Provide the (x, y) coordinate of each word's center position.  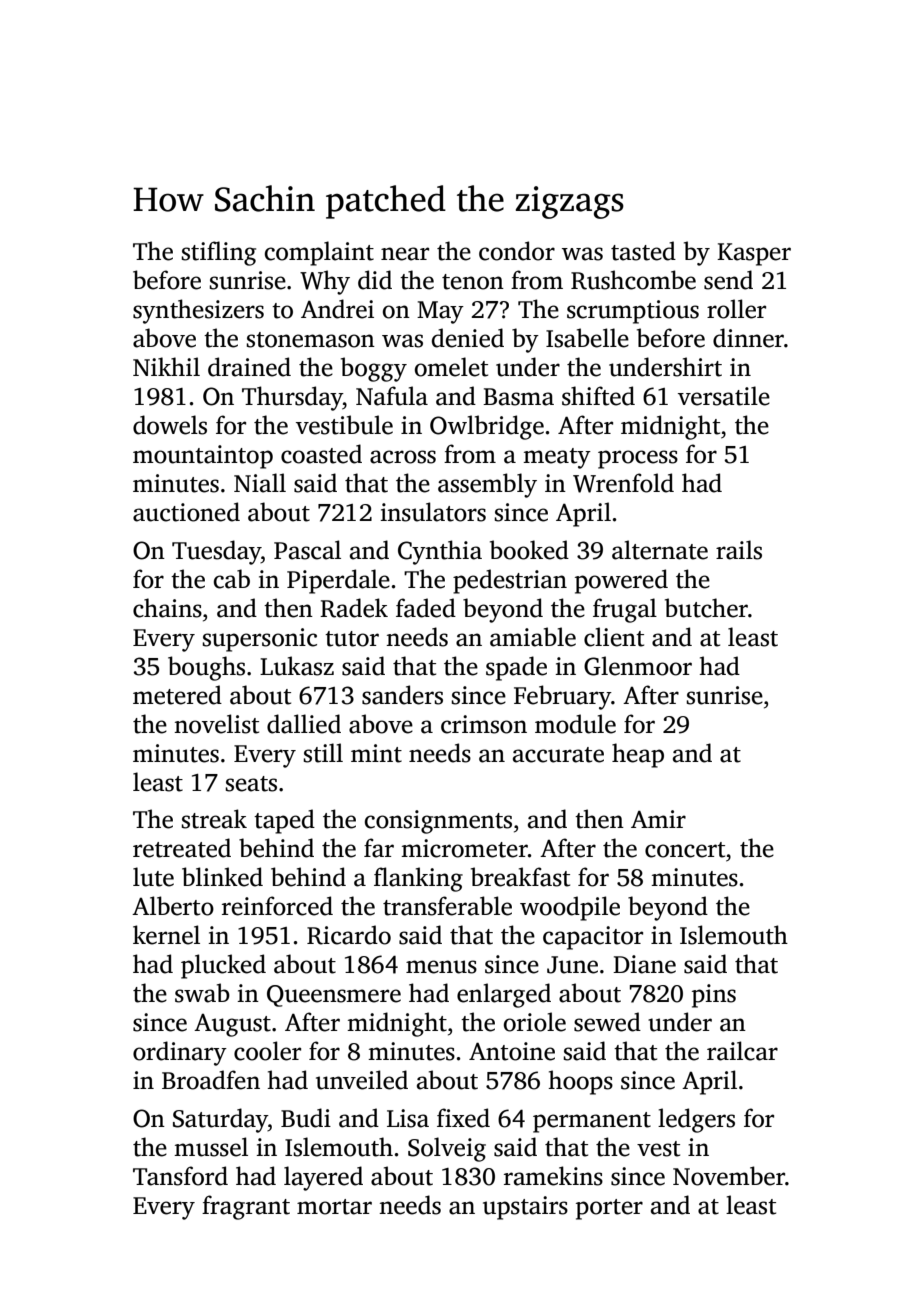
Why (325, 282)
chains (167, 608)
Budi (306, 1118)
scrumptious (633, 312)
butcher (706, 608)
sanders (402, 695)
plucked (223, 966)
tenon (473, 282)
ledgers (696, 1120)
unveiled (362, 1080)
